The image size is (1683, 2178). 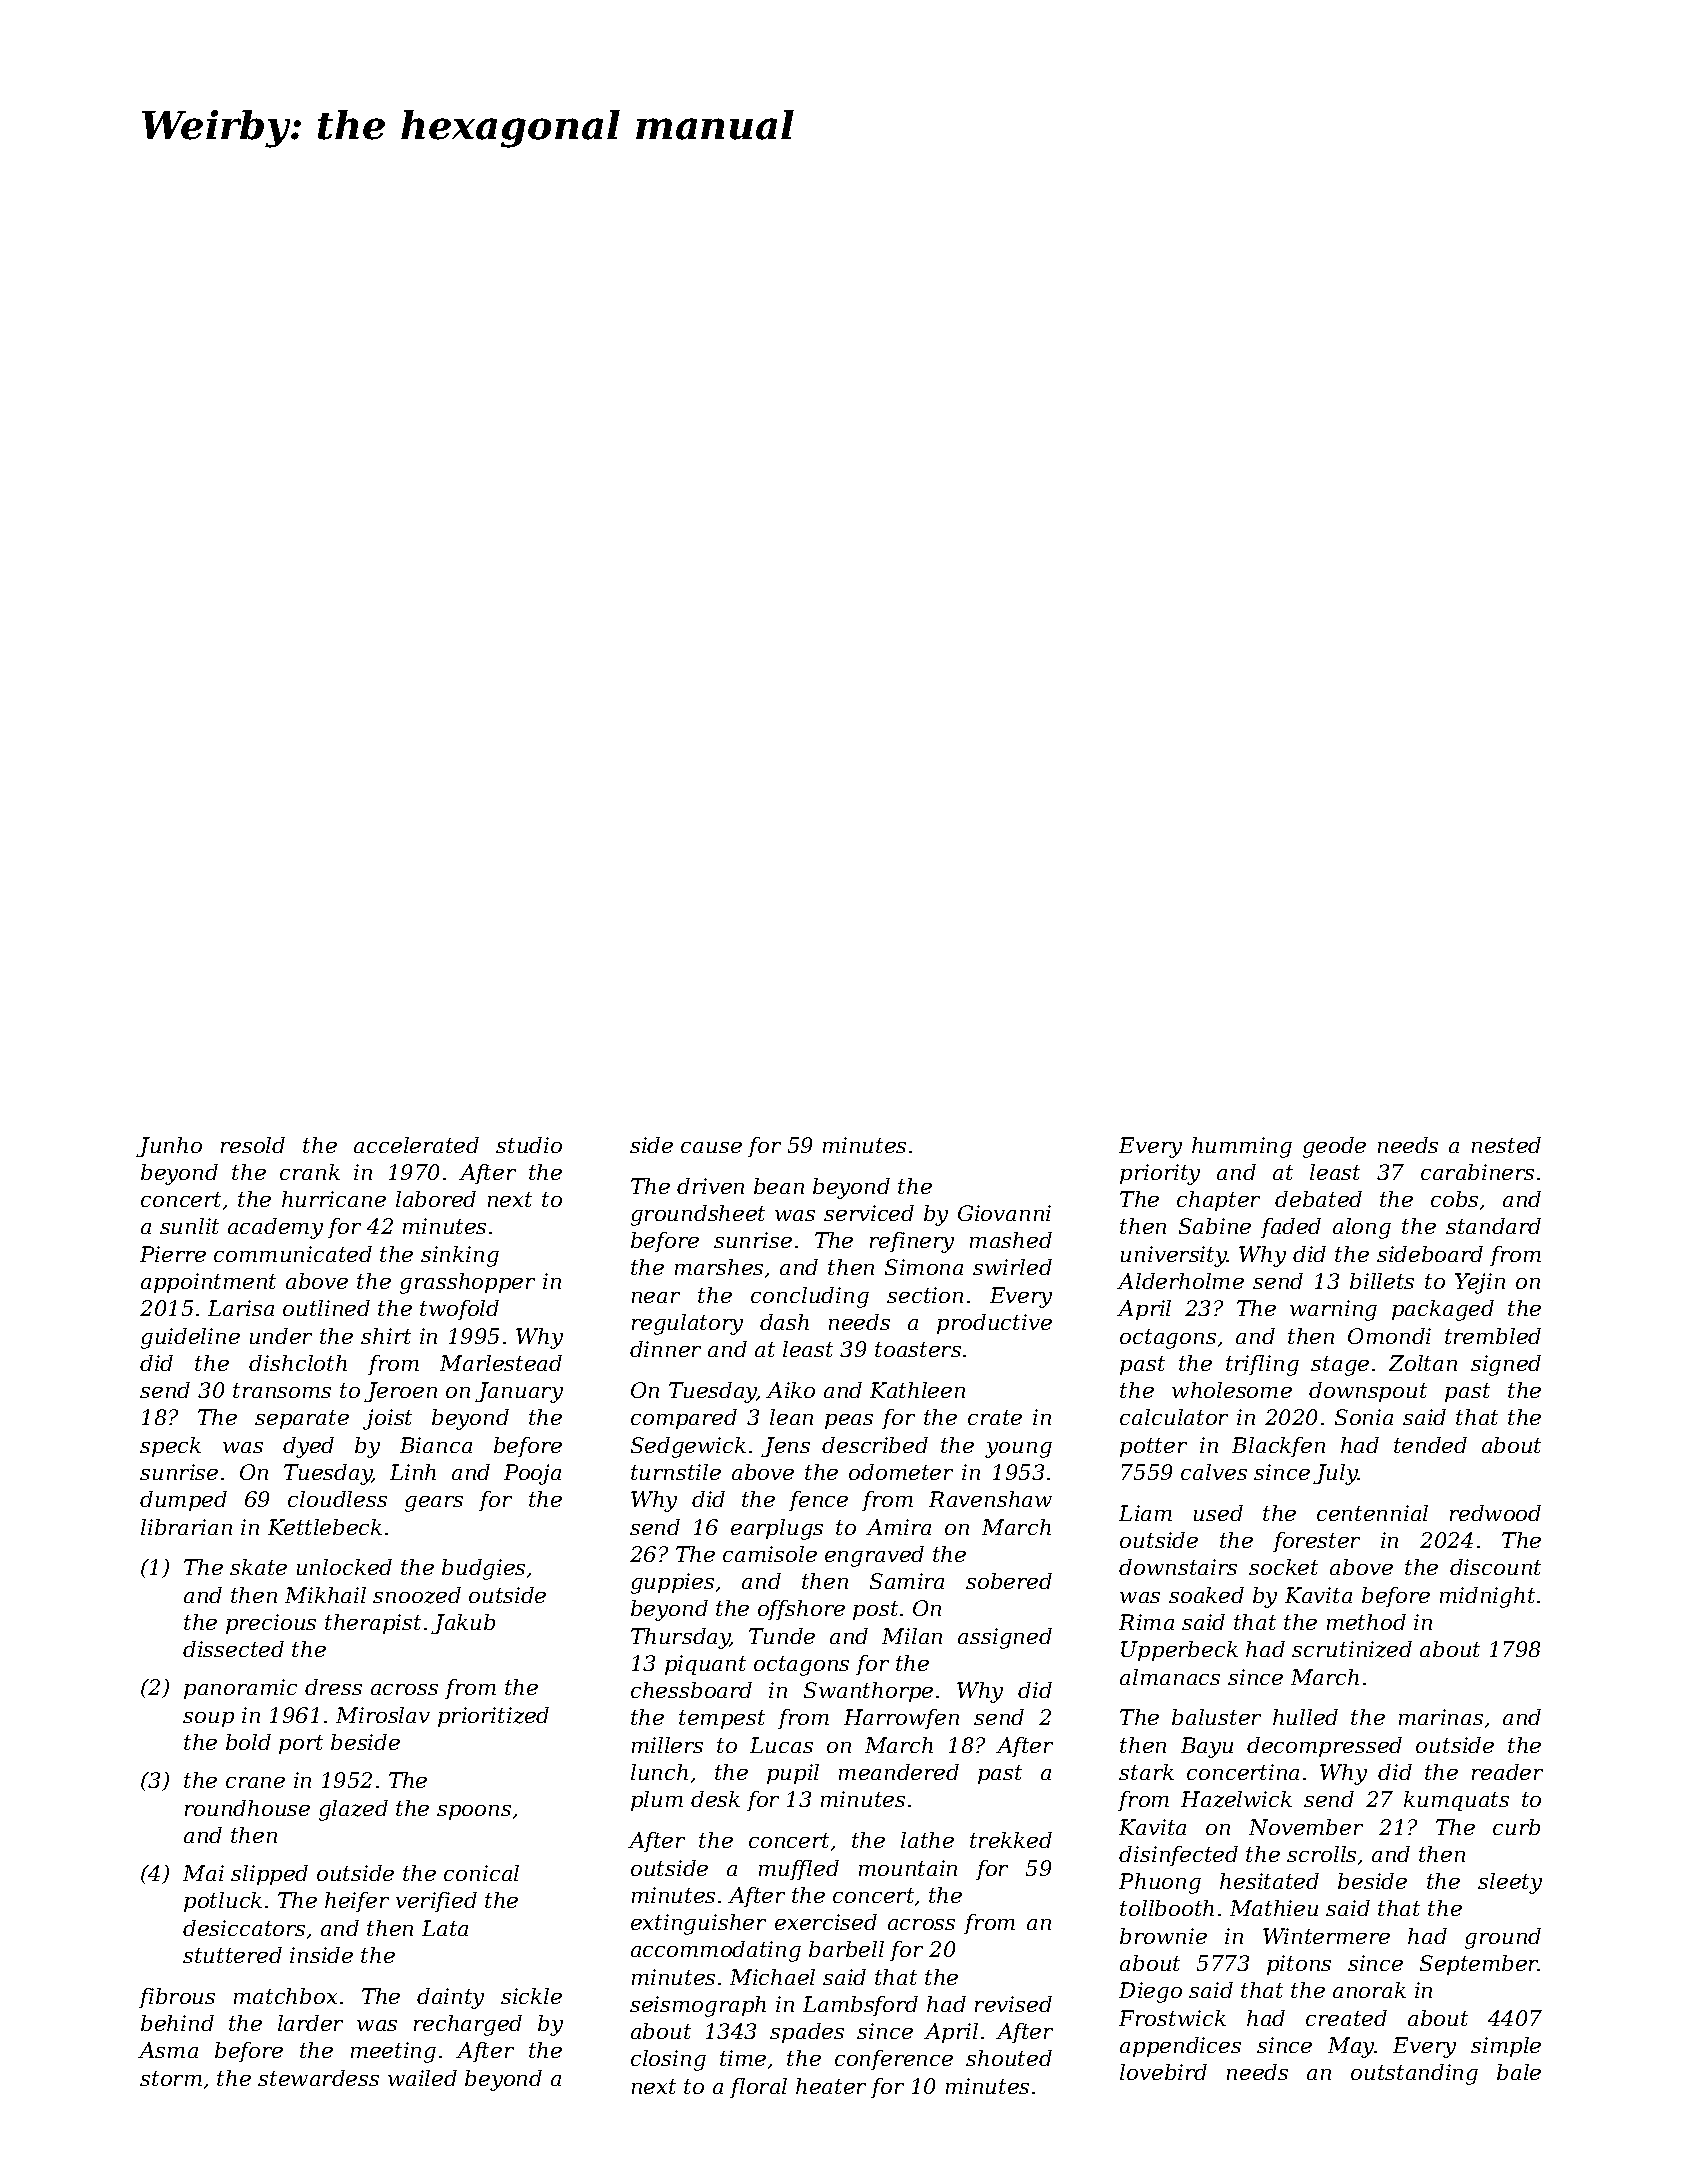 I want to click on discount, so click(x=1495, y=1567).
